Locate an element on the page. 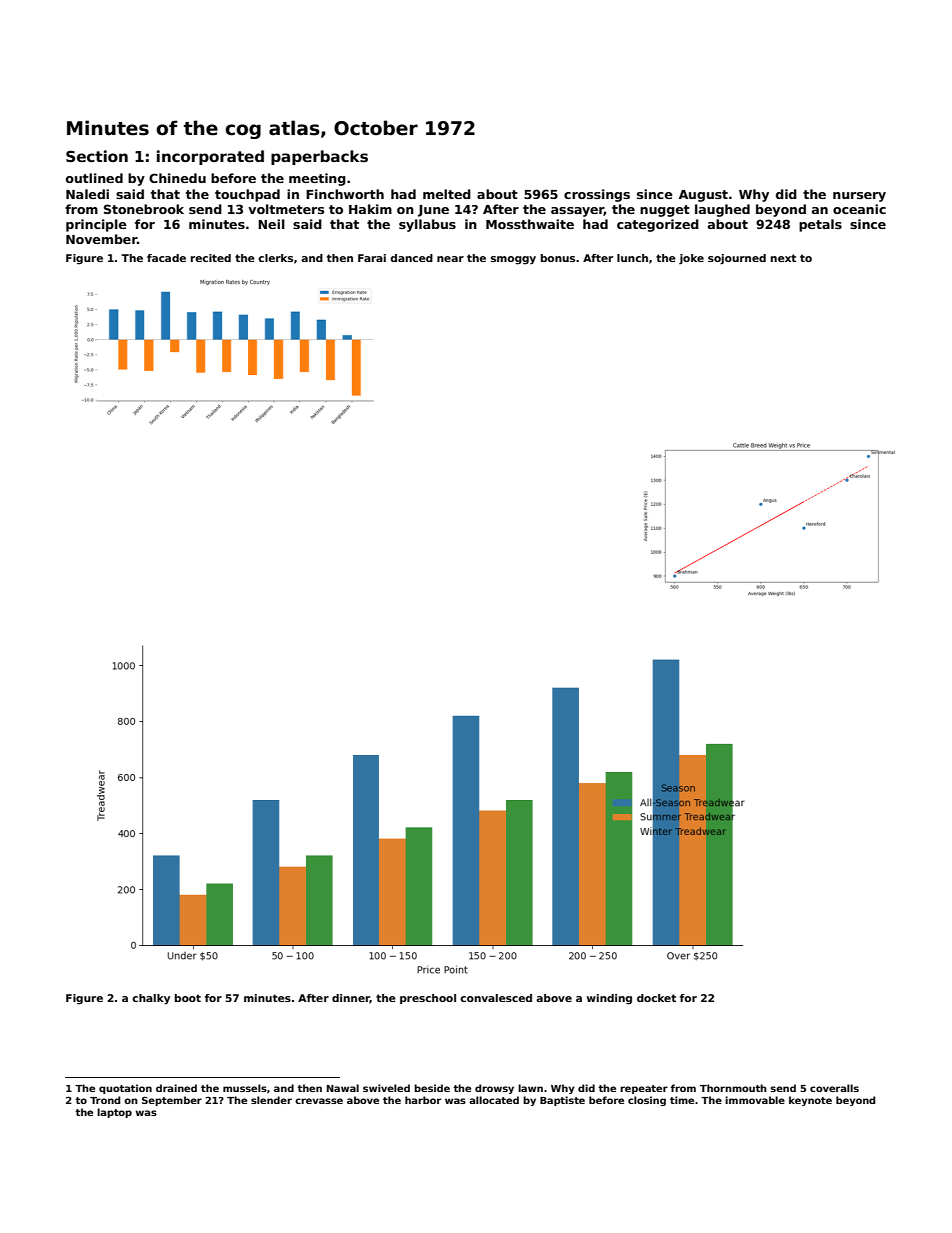 This document has height=1233, width=952. danced is located at coordinates (411, 258).
